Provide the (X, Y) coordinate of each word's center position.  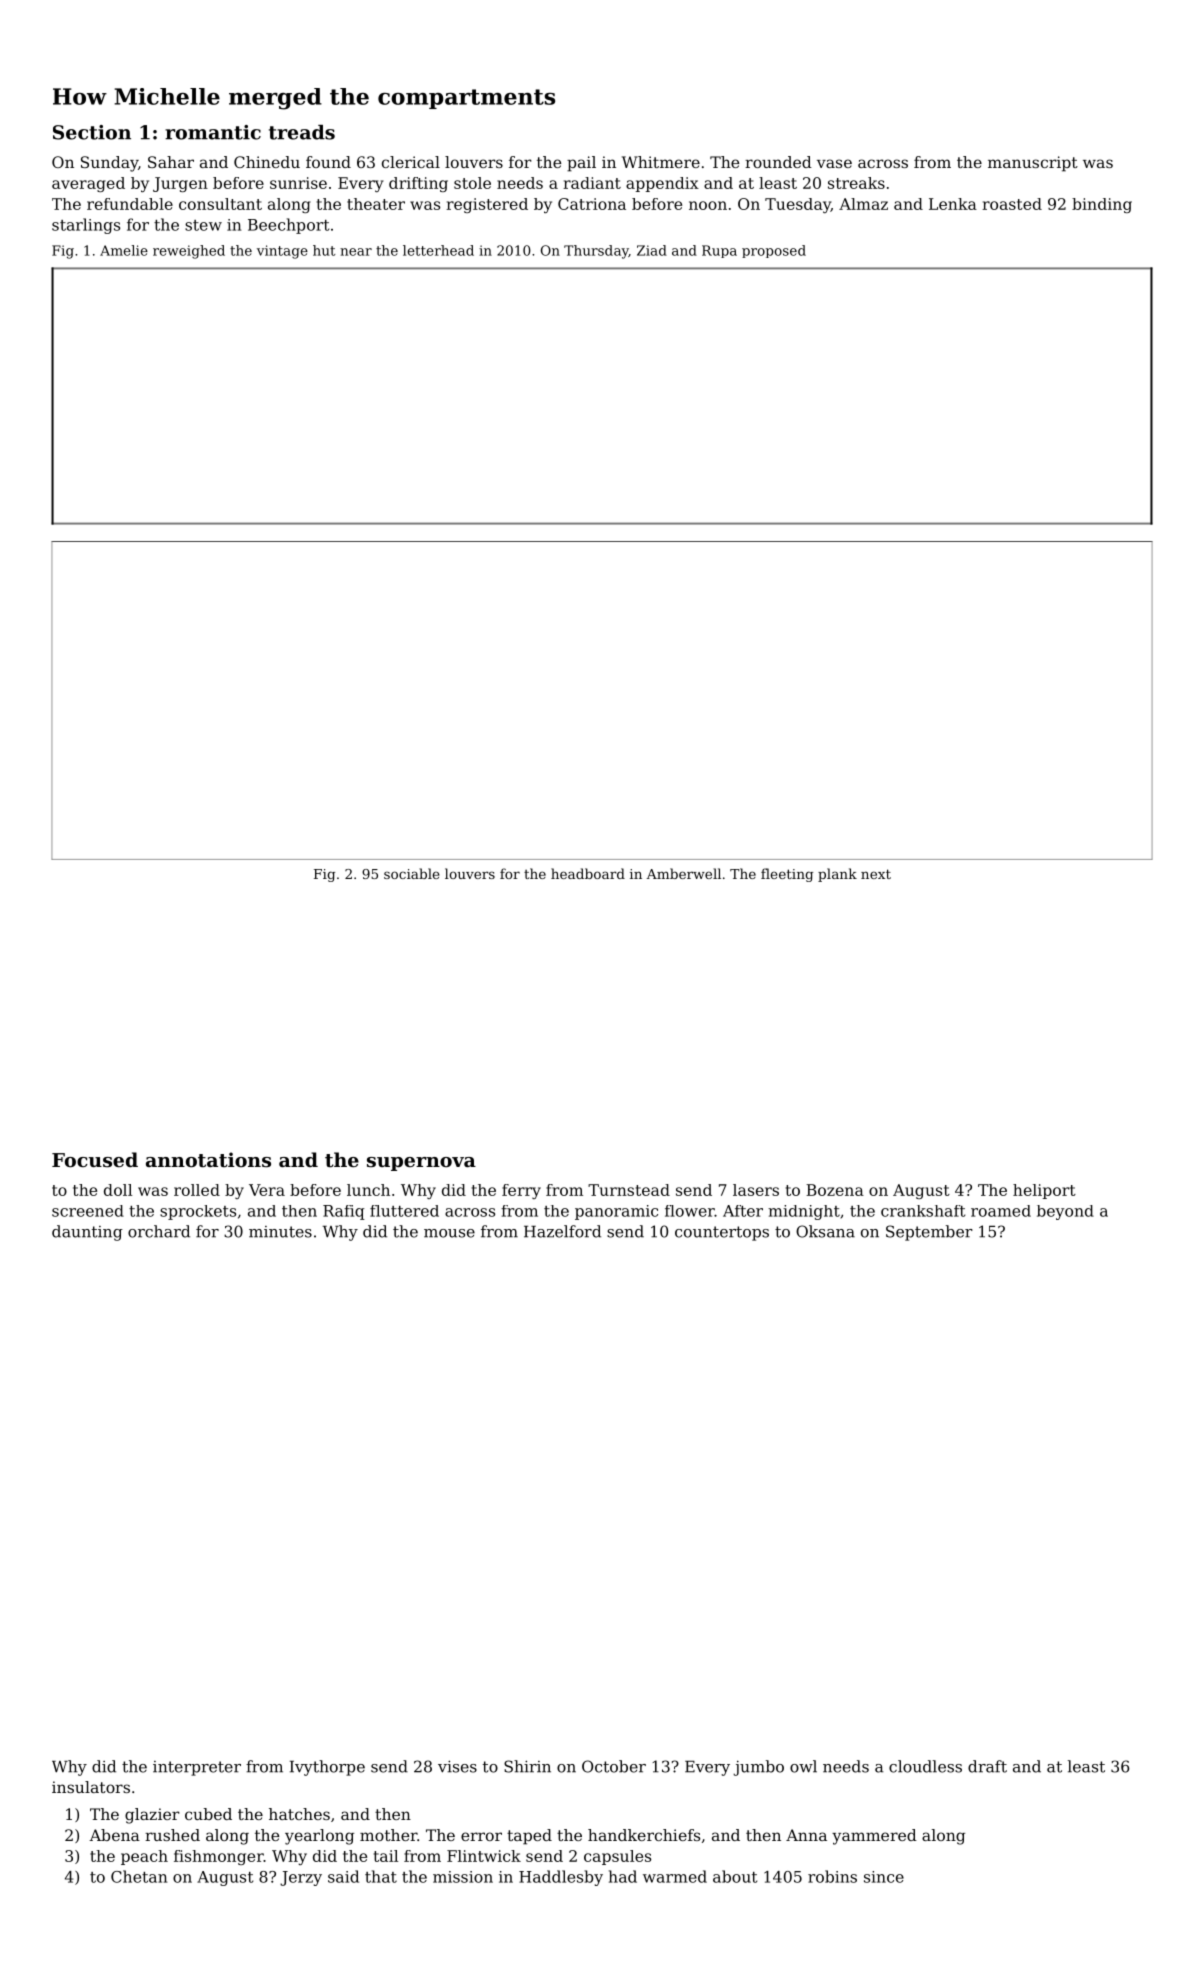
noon (708, 205)
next (876, 874)
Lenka (953, 204)
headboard (588, 873)
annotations (208, 1160)
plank (837, 875)
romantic (213, 132)
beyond (1065, 1212)
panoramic (616, 1212)
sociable (412, 873)
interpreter (197, 1768)
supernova (421, 1164)
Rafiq (344, 1212)
